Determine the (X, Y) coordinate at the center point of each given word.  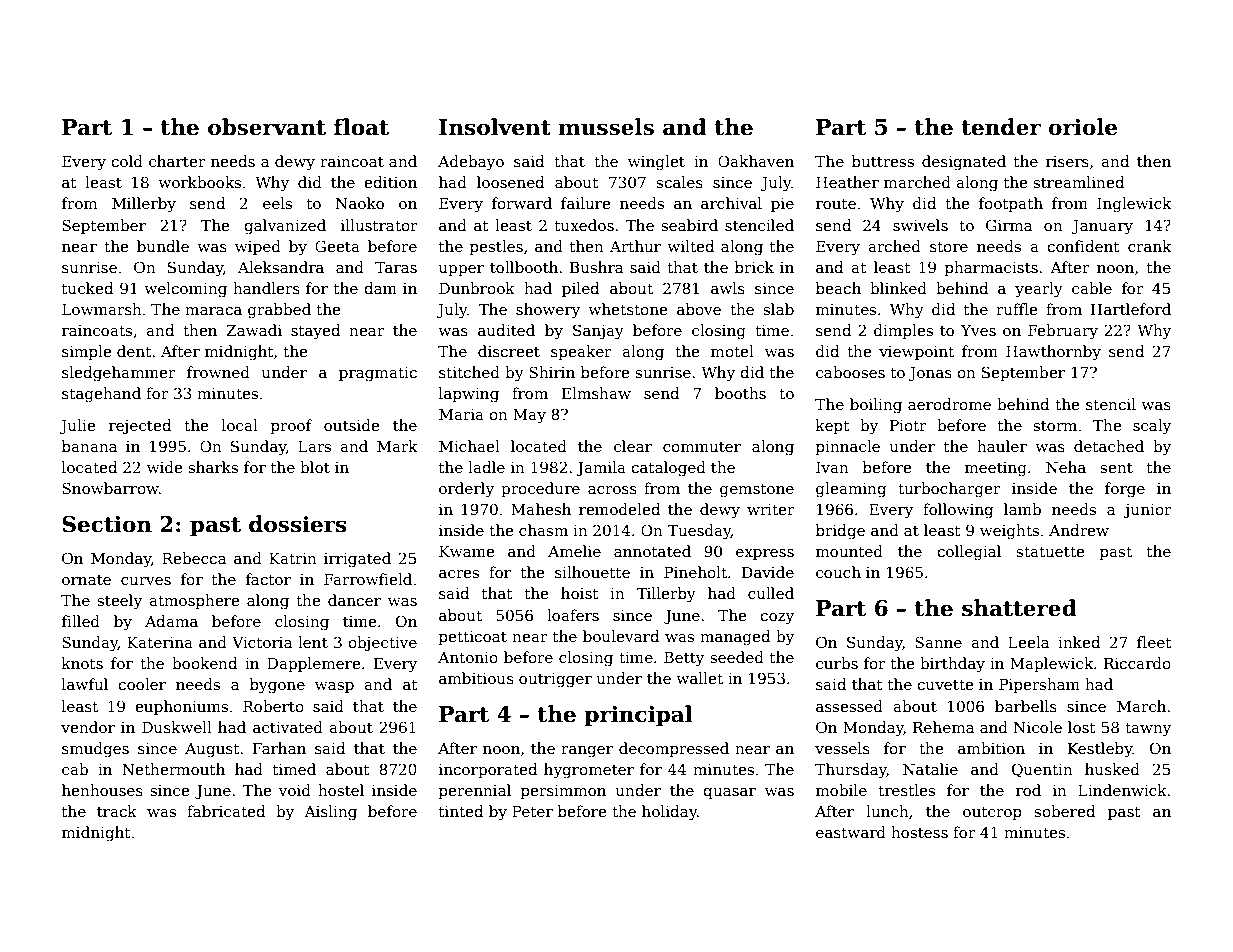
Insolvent (495, 127)
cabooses (850, 372)
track (117, 811)
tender (1001, 127)
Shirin (552, 372)
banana (90, 446)
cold (127, 161)
